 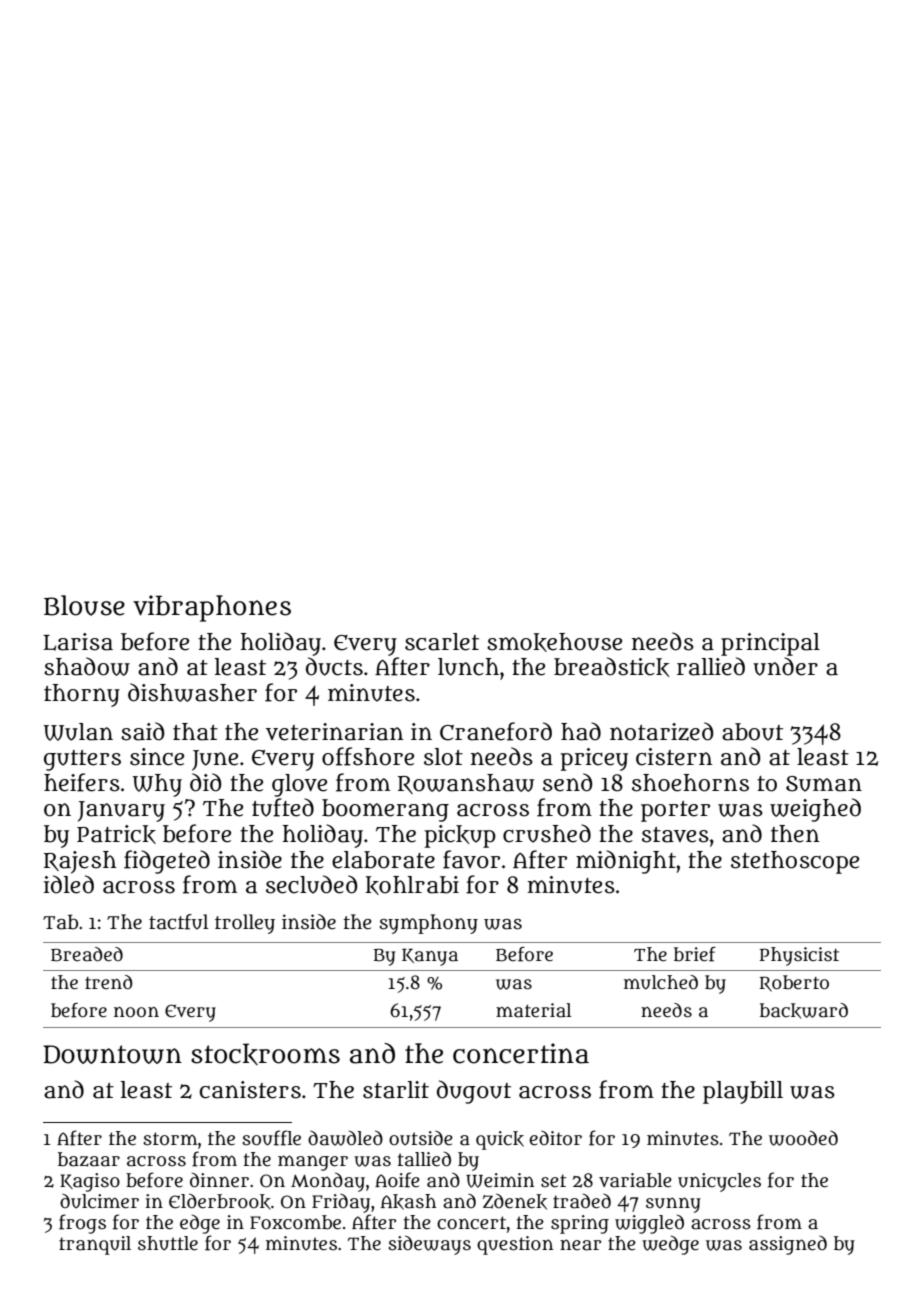 I want to click on Wulan, so click(x=78, y=732).
